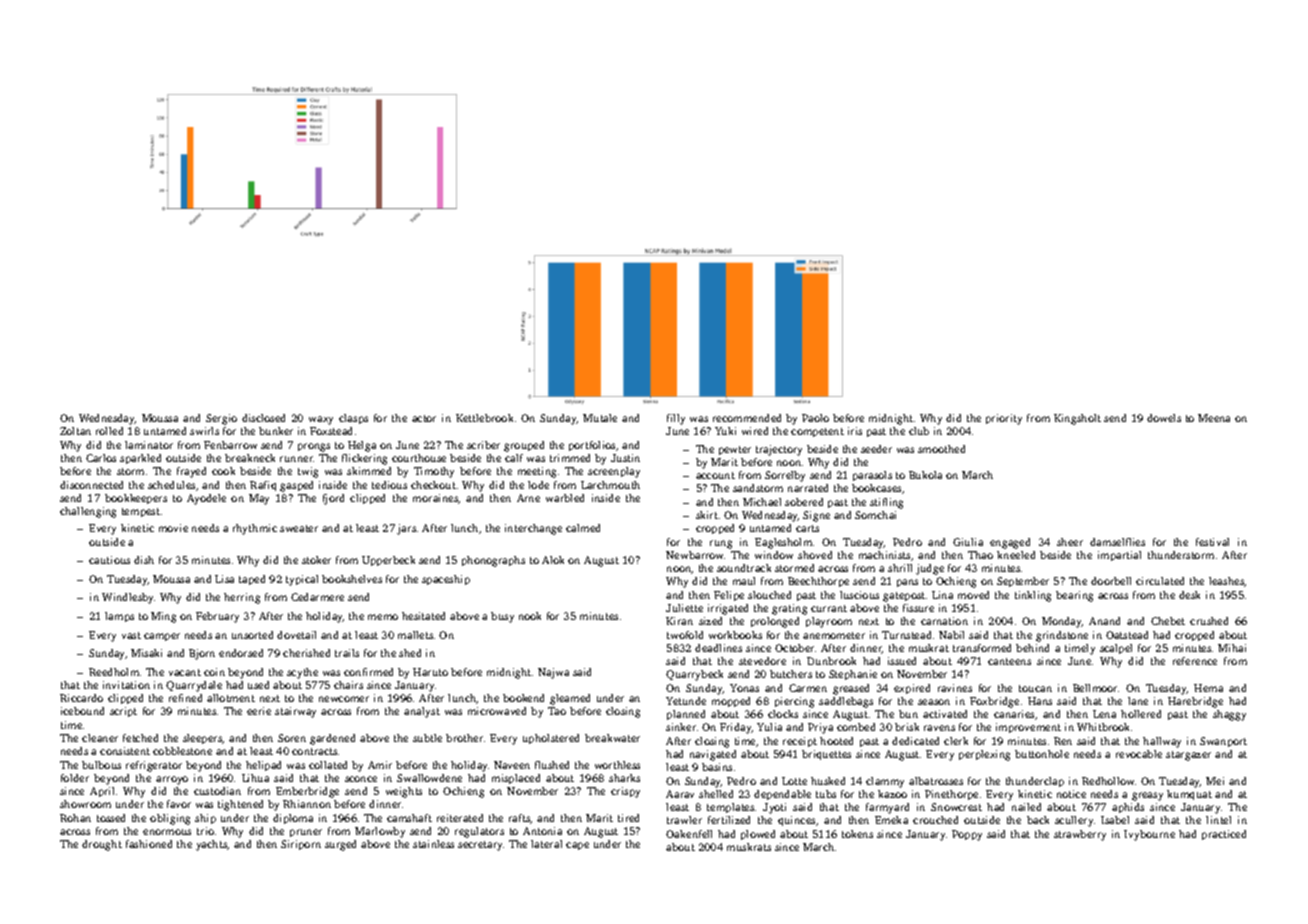 This image has width=1308, height=924. What do you see at coordinates (1077, 419) in the image?
I see `Kingsholt` at bounding box center [1077, 419].
